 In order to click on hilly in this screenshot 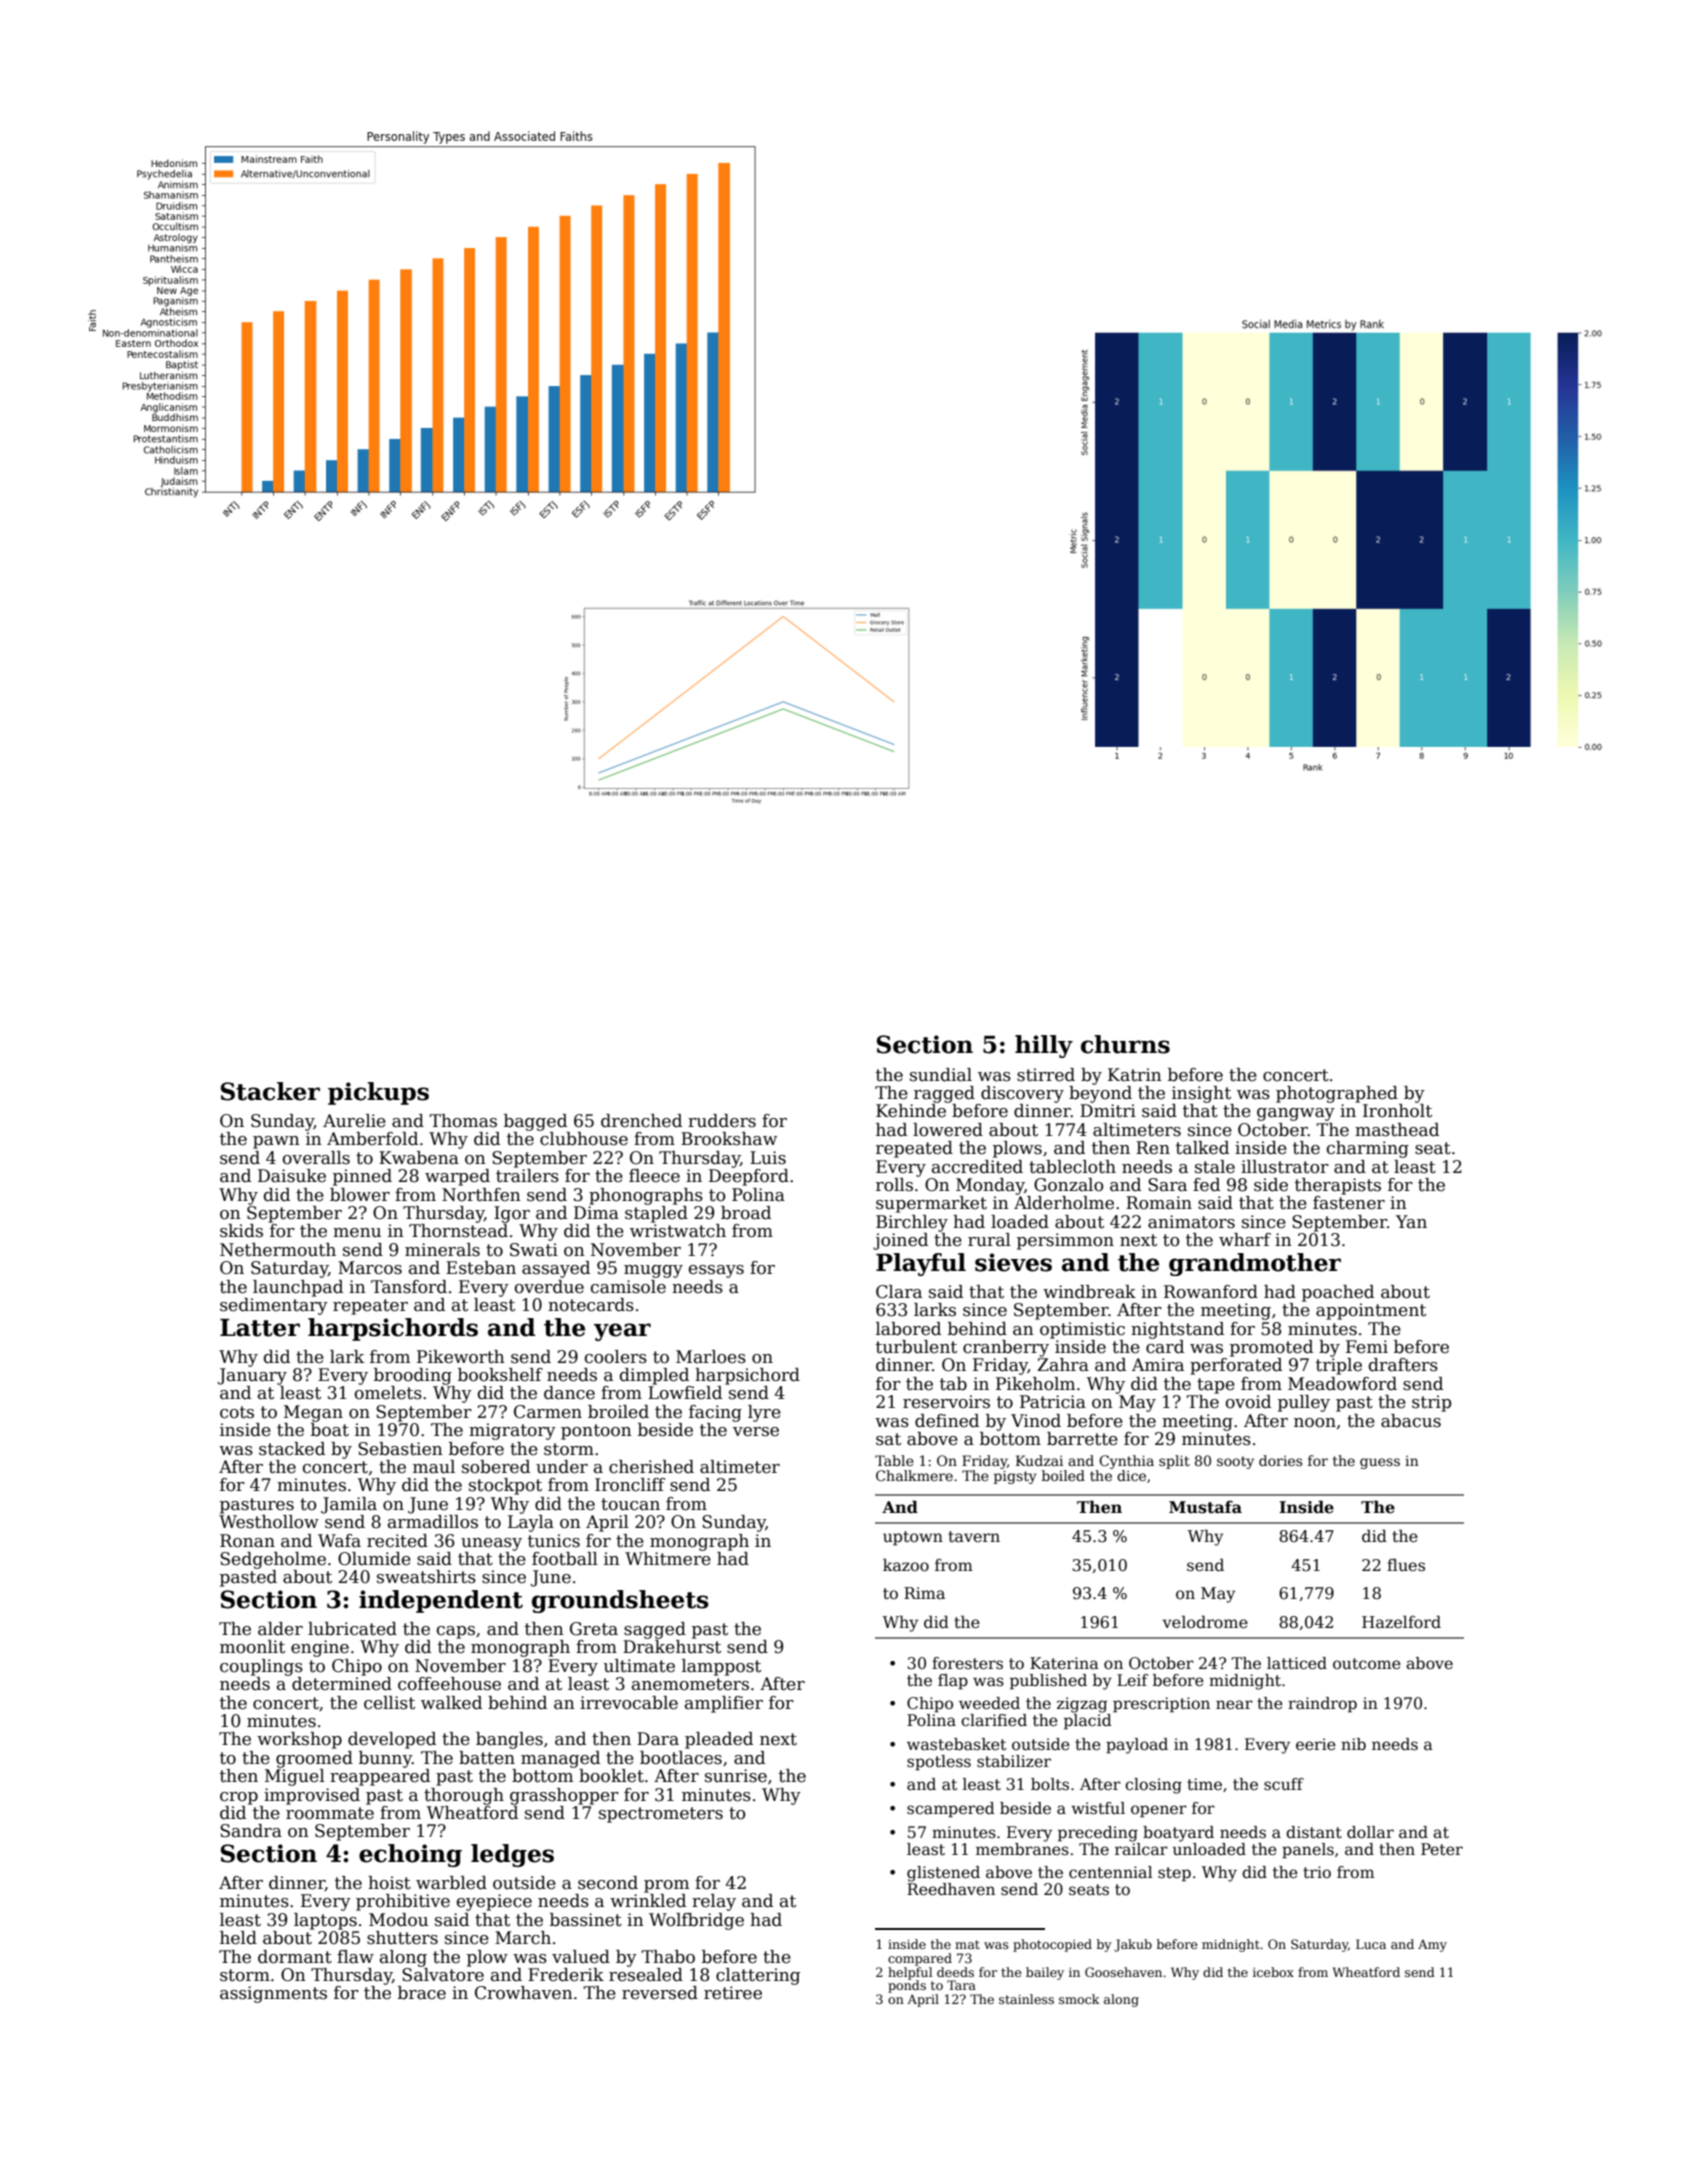, I will do `click(1044, 1046)`.
